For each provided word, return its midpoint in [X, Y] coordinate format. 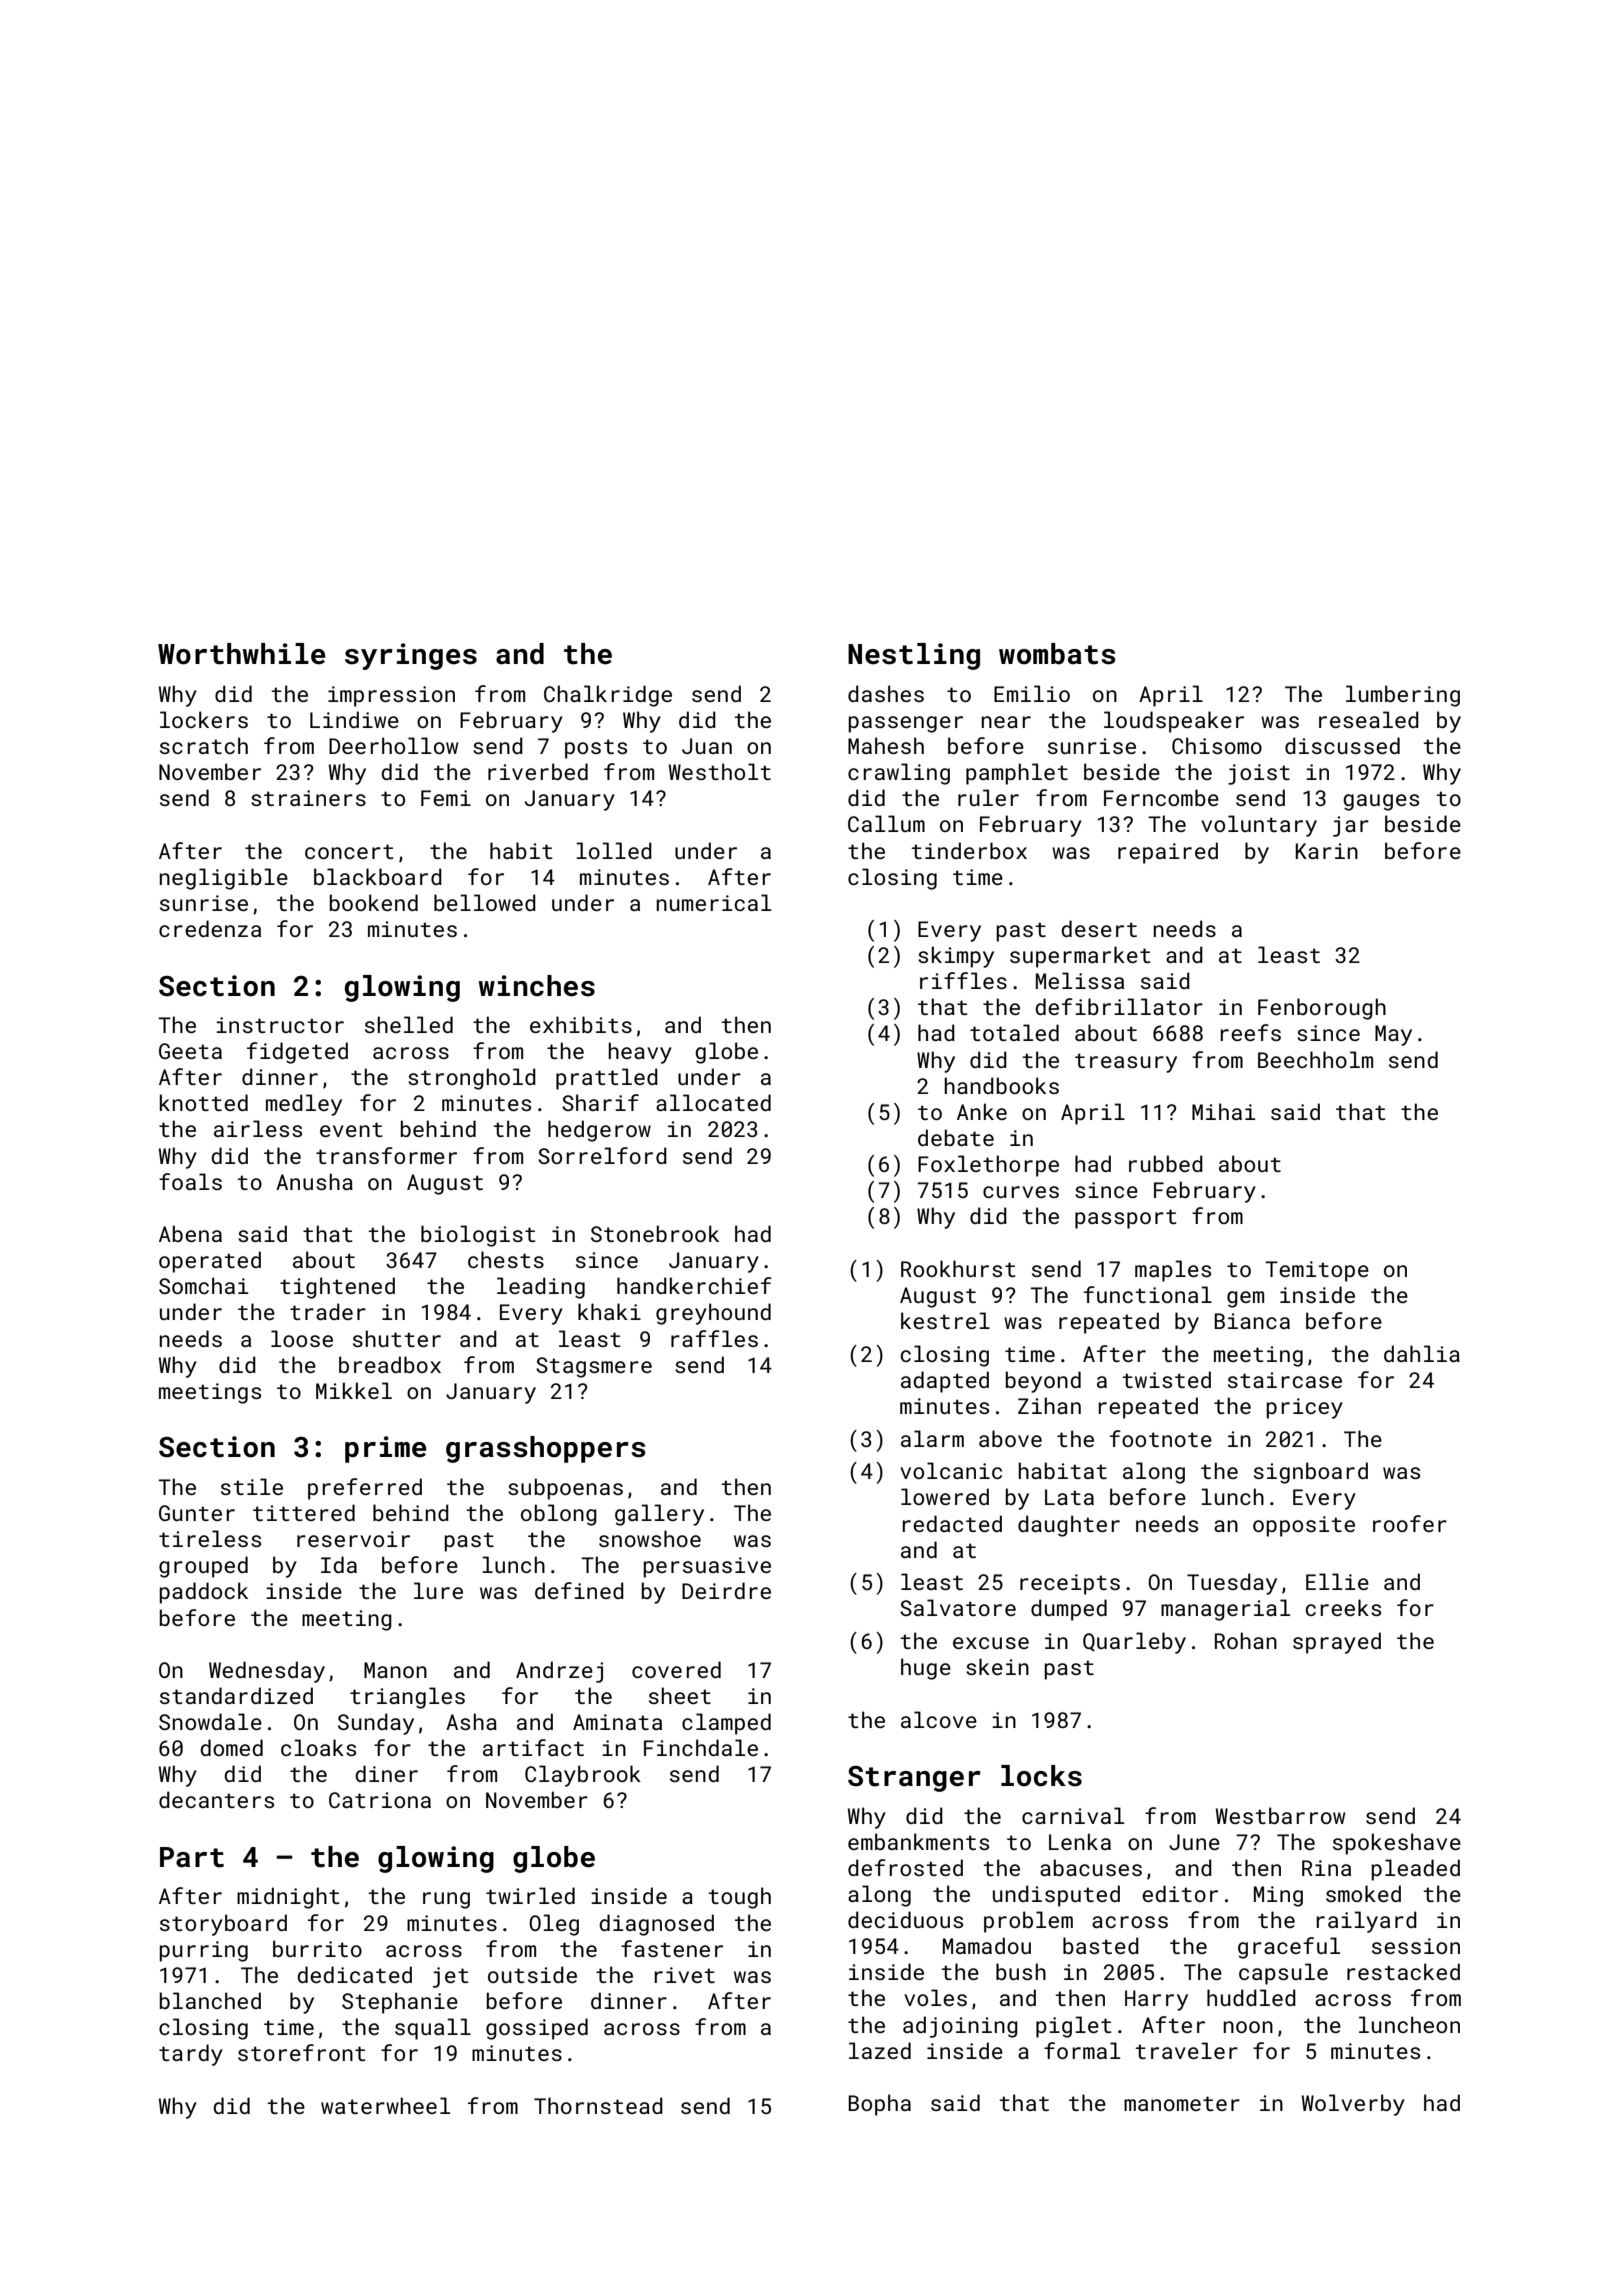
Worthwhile [241, 654]
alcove [939, 1719]
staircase [1285, 1380]
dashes [886, 693]
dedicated [354, 1974]
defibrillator [1119, 1006]
